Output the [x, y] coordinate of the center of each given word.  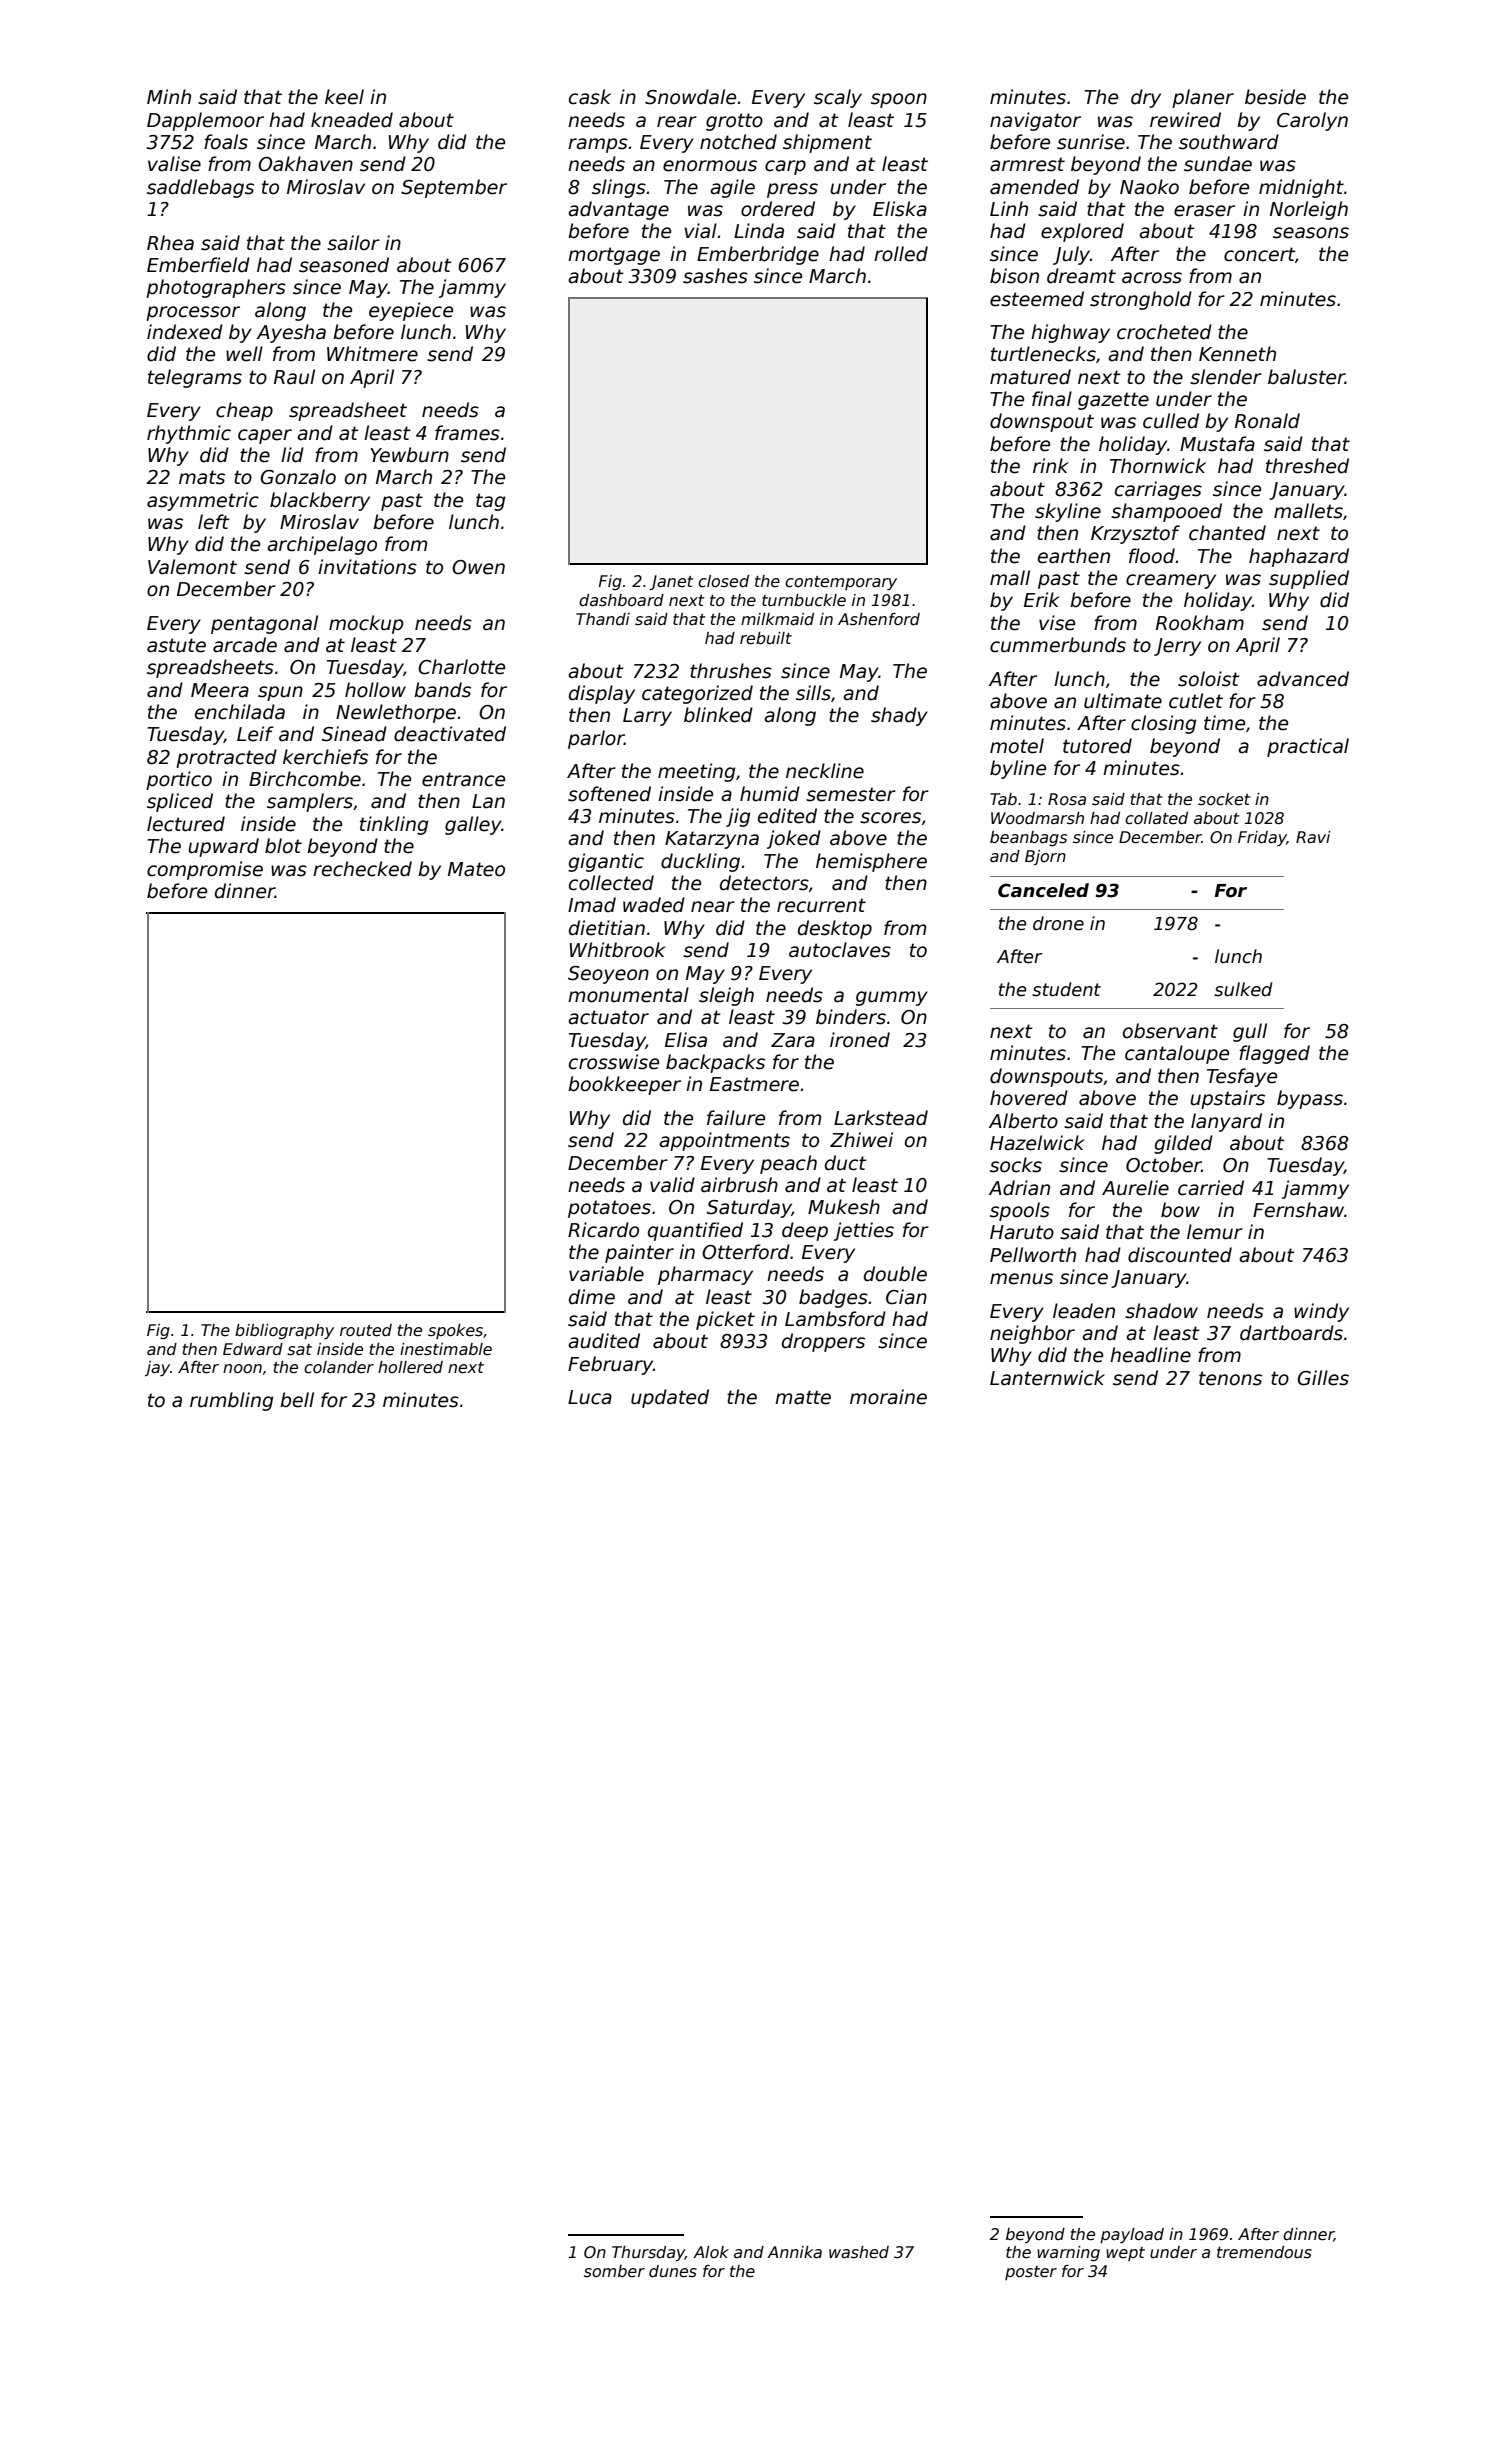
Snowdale [690, 97]
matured [1030, 377]
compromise [205, 870]
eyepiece [411, 311]
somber [614, 2271]
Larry [647, 717]
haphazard [1299, 557]
